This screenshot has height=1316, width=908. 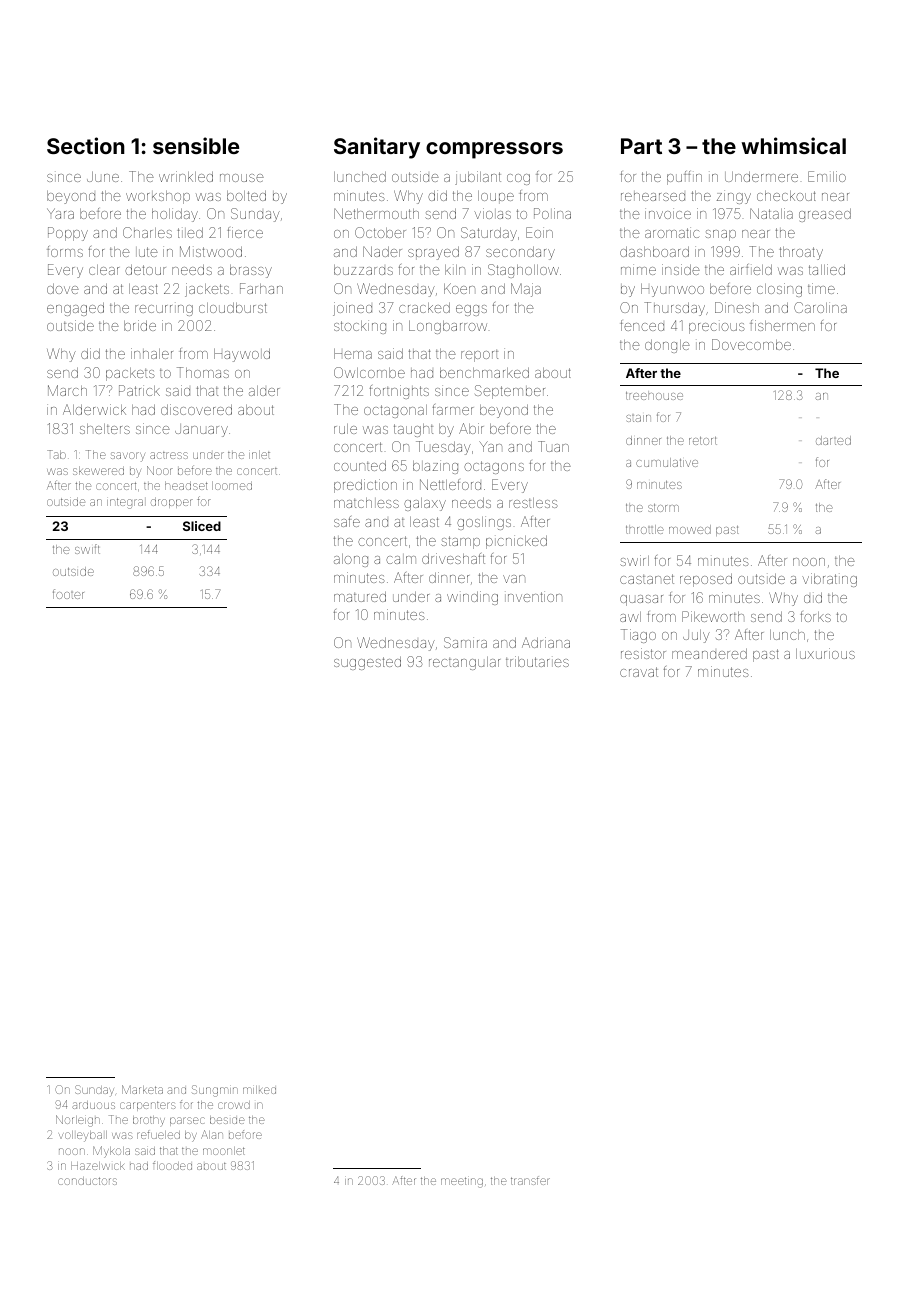 I want to click on flooded, so click(x=172, y=1165).
